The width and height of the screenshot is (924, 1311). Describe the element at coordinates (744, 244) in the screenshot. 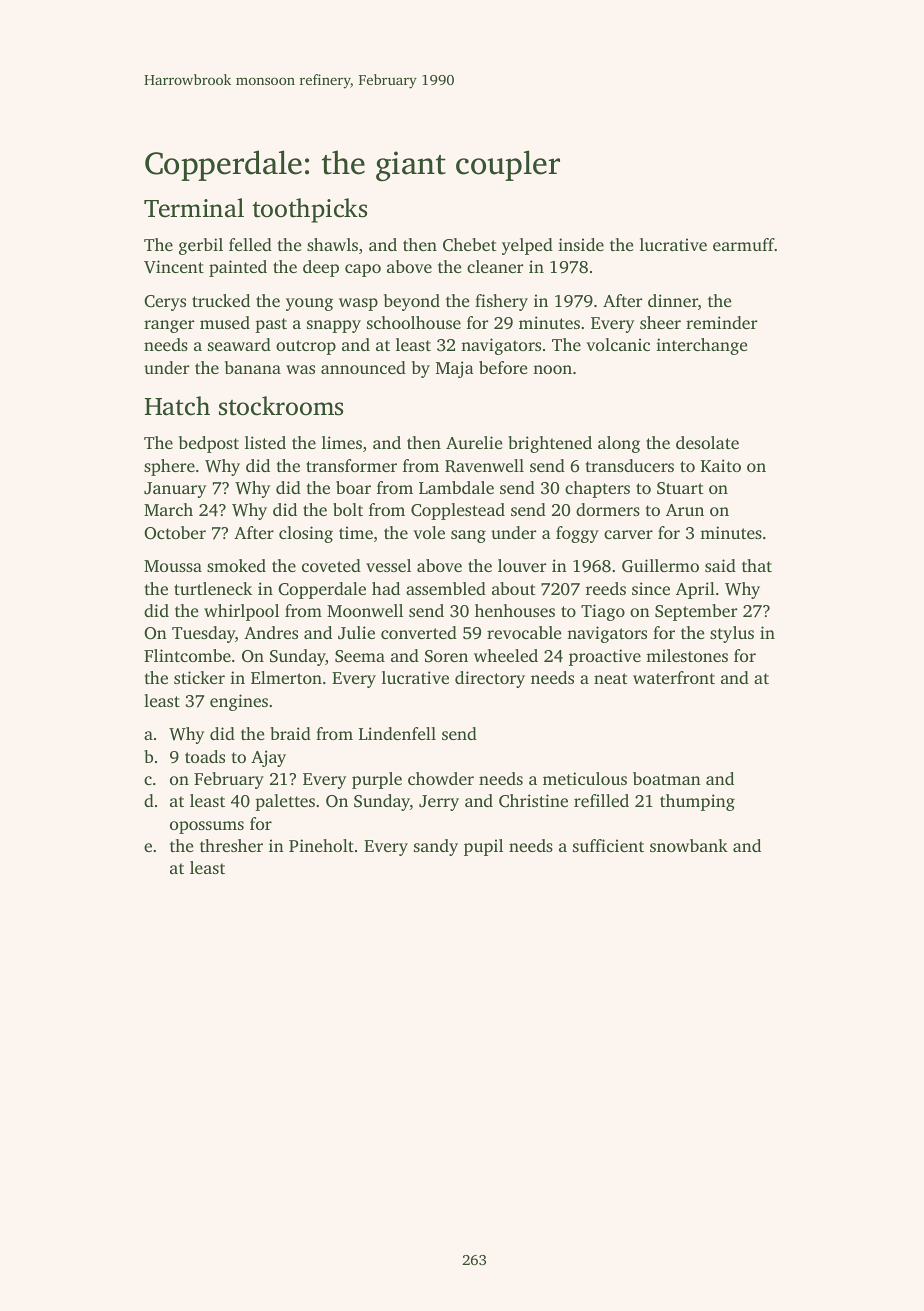

I see `earmuff` at that location.
